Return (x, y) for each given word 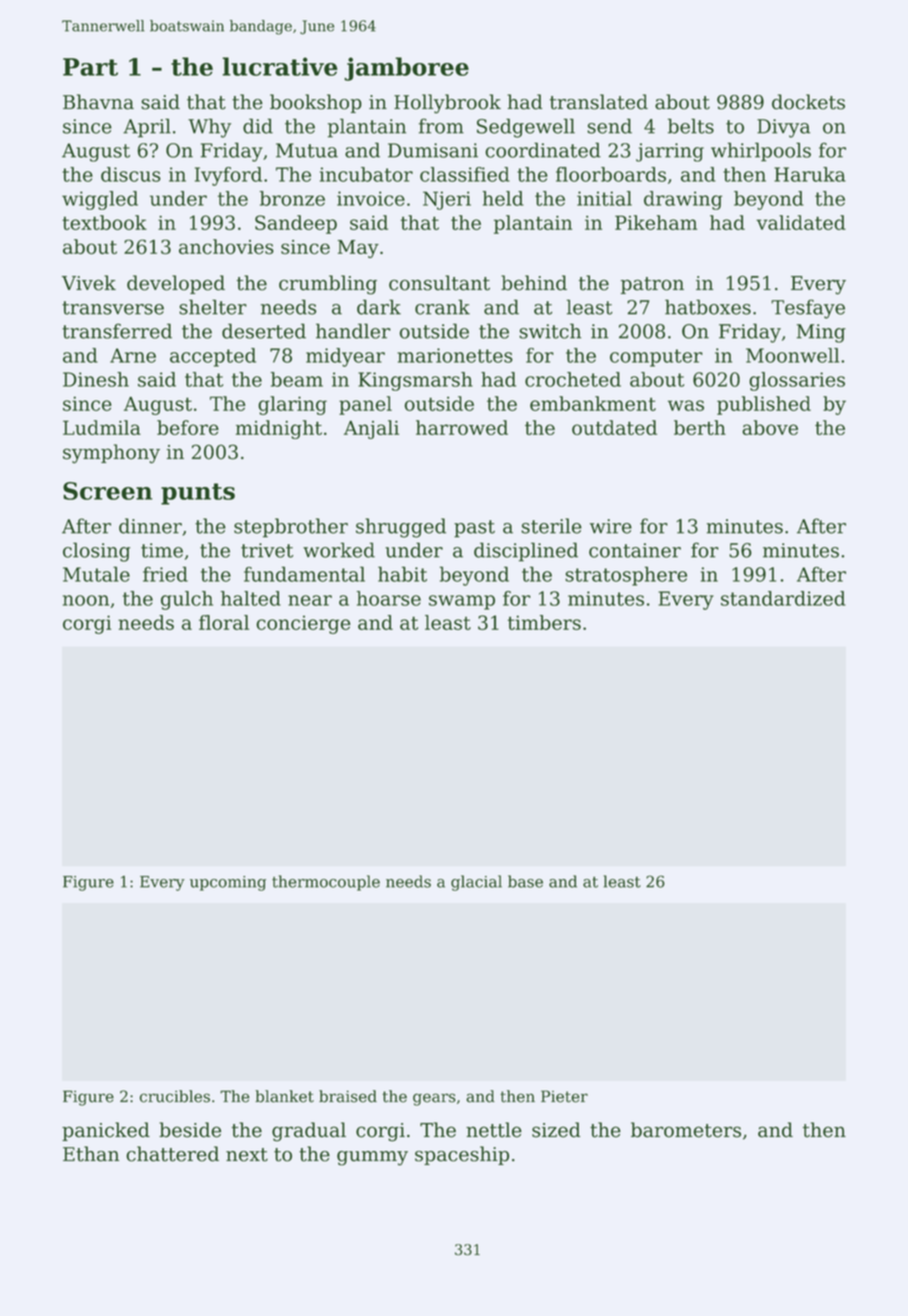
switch (550, 331)
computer (656, 358)
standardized (783, 598)
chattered (172, 1154)
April (147, 128)
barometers (686, 1130)
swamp (462, 602)
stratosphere (626, 576)
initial (604, 198)
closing (96, 552)
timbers (544, 622)
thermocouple (326, 883)
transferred (117, 331)
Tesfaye (808, 309)
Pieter (564, 1096)
